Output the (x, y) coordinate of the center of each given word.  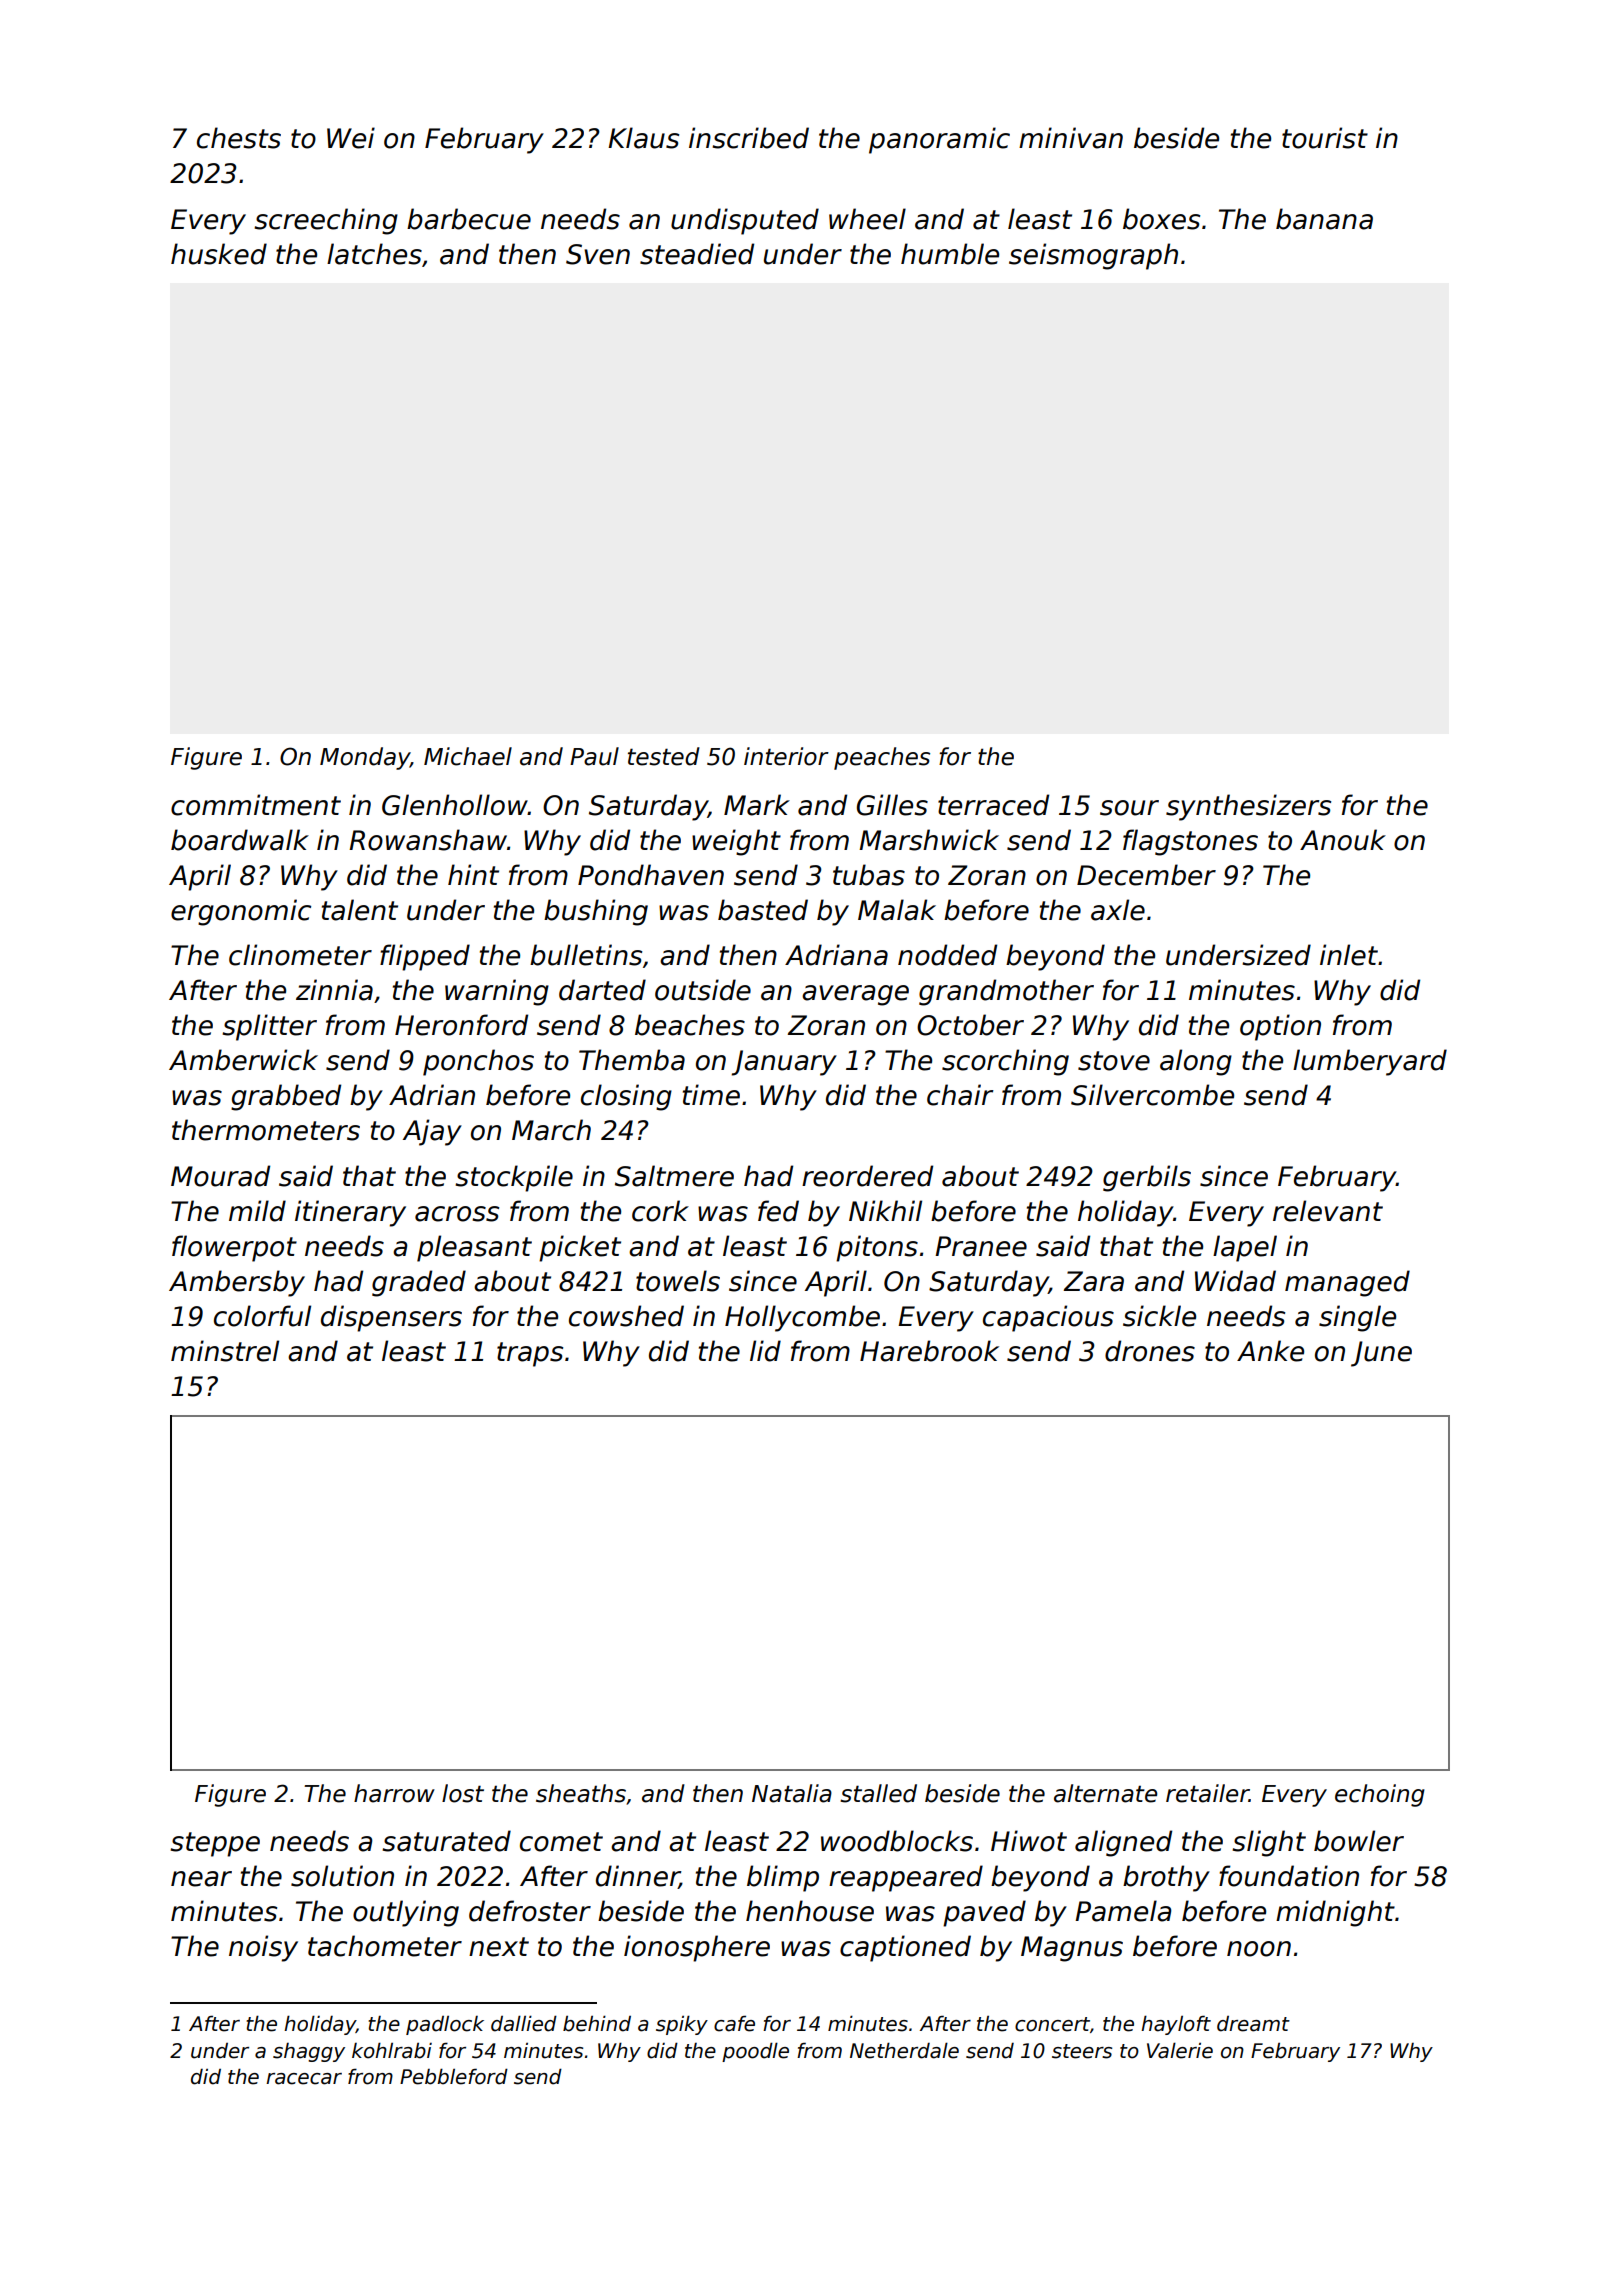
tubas (869, 875)
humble (950, 254)
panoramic (939, 140)
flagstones (1190, 842)
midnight (1335, 1913)
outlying (406, 1913)
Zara (1094, 1281)
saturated (446, 1841)
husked (219, 254)
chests (239, 138)
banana (1324, 219)
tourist (1325, 138)
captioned (905, 1948)
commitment (256, 805)
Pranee (981, 1246)
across (457, 1214)
